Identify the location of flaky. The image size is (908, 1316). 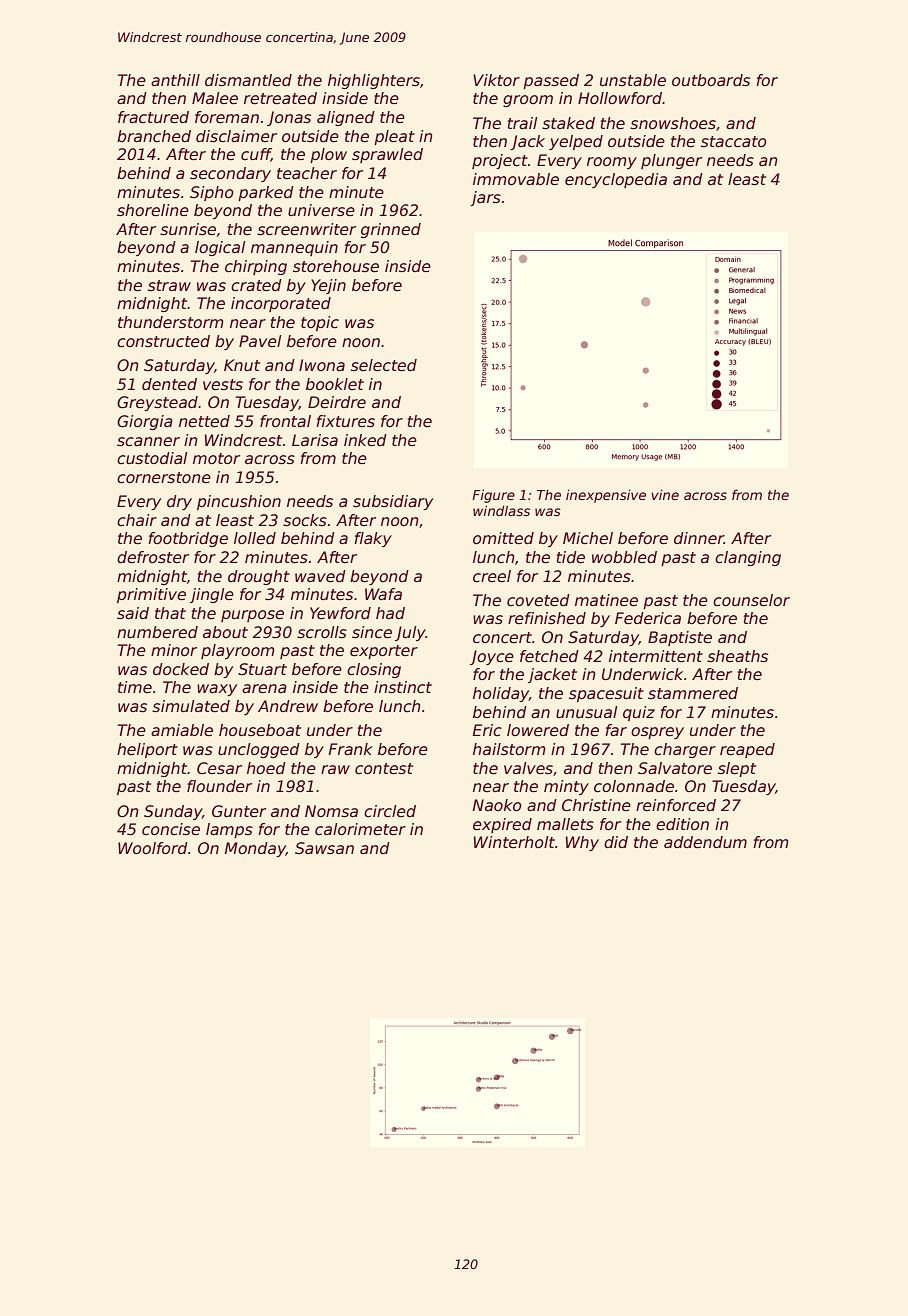
(373, 539).
